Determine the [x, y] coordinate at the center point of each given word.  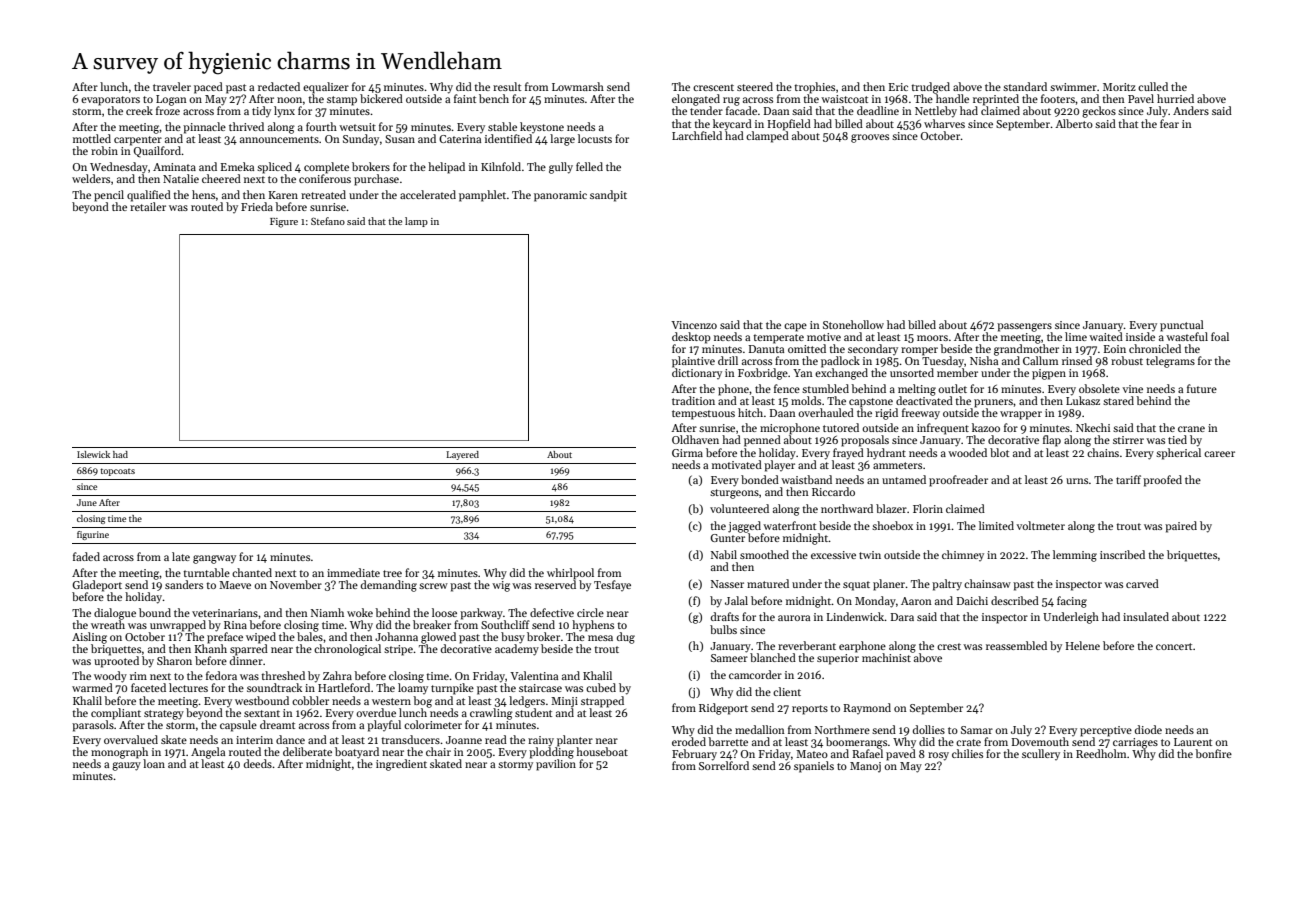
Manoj [865, 767]
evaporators [110, 101]
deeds [258, 763]
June [87, 502]
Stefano [328, 221]
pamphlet [482, 196]
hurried [1175, 98]
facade [741, 110]
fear [1169, 123]
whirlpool [570, 574]
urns [1077, 481]
